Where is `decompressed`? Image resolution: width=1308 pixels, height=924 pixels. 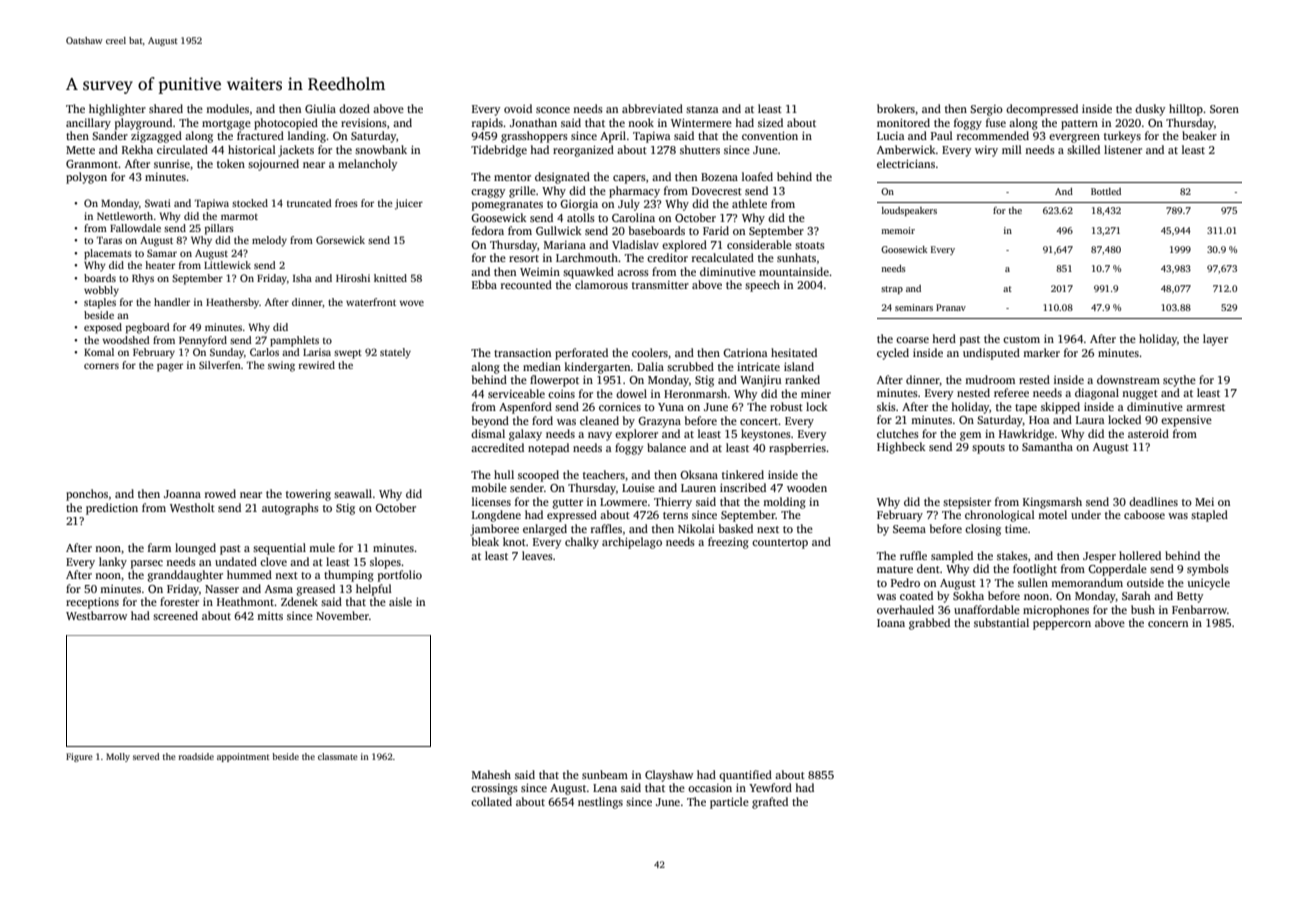 decompressed is located at coordinates (1042, 110).
